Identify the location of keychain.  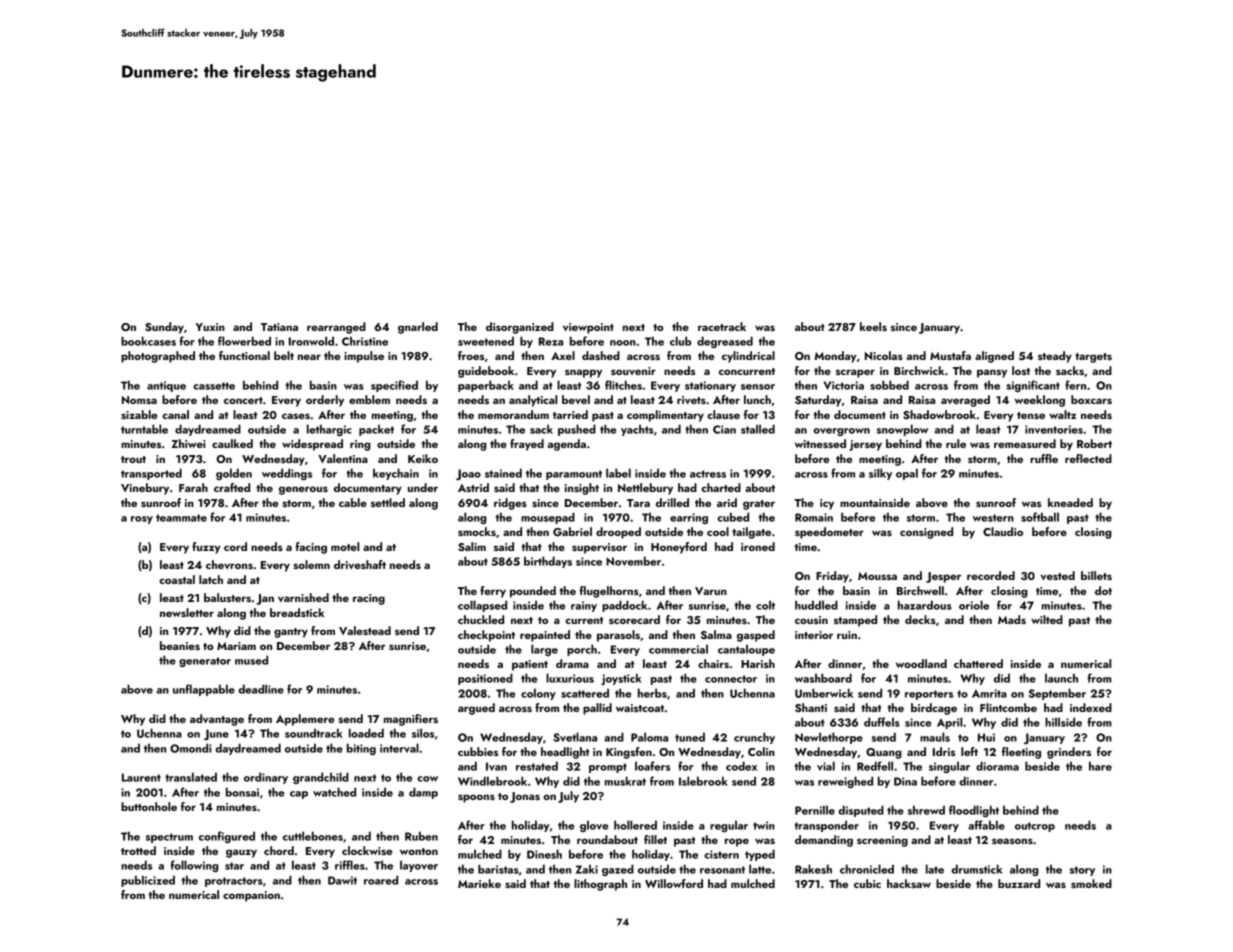
(396, 474).
